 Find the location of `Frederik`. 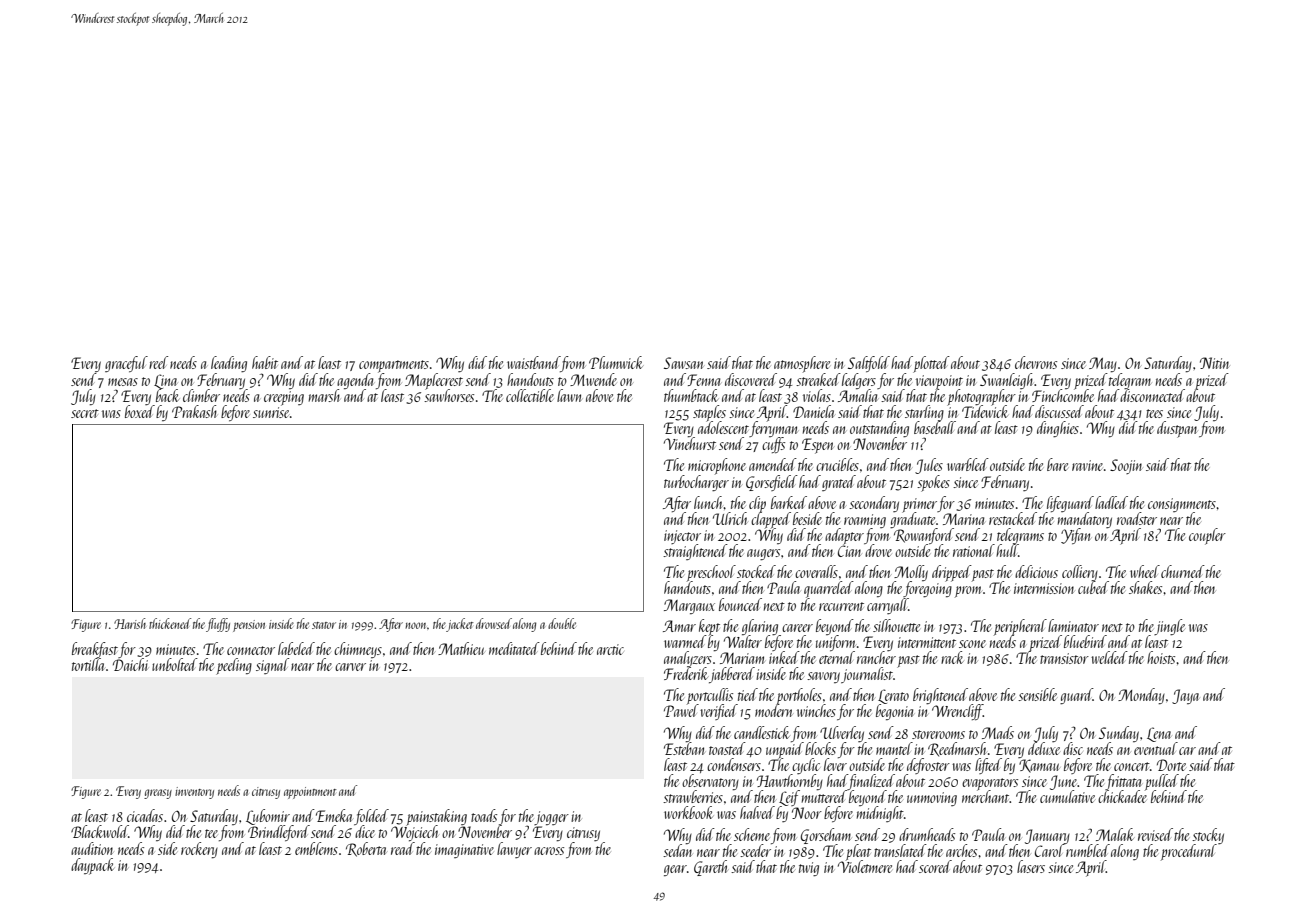

Frederik is located at coordinates (686, 673).
